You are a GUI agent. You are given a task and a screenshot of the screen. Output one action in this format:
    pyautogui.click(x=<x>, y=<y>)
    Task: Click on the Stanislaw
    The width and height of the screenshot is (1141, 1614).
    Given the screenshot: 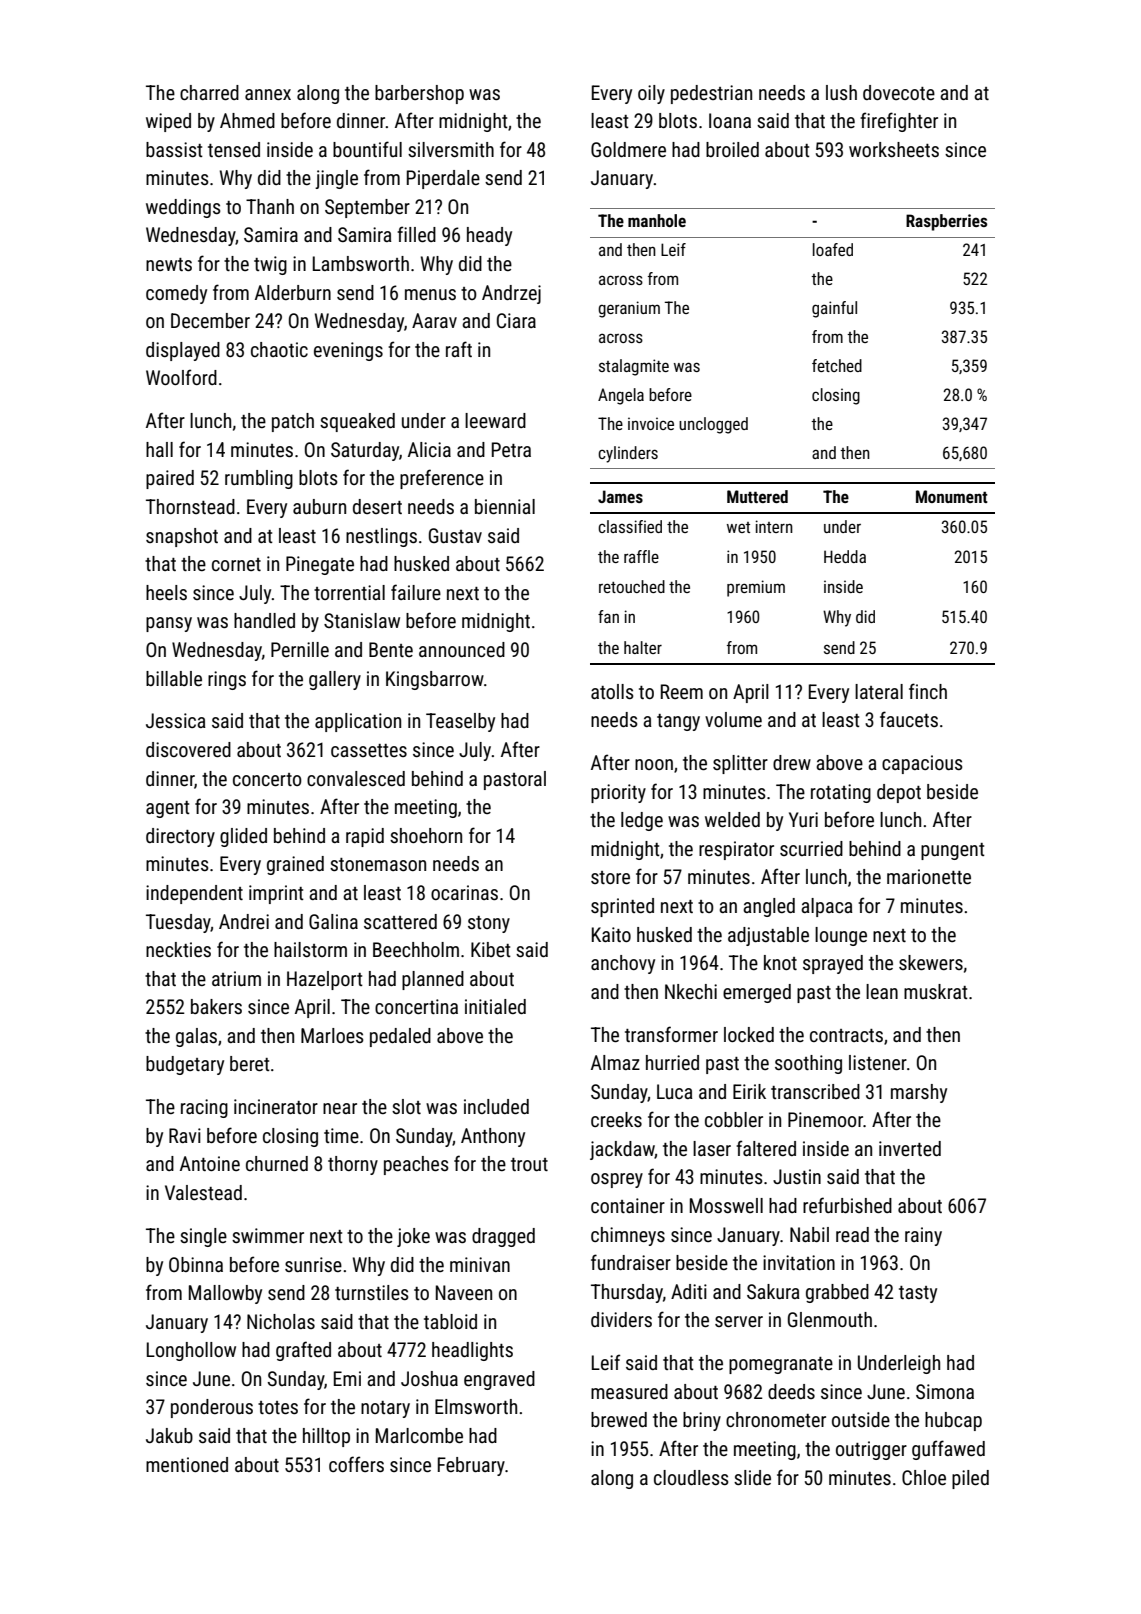 What is the action you would take?
    pyautogui.click(x=362, y=620)
